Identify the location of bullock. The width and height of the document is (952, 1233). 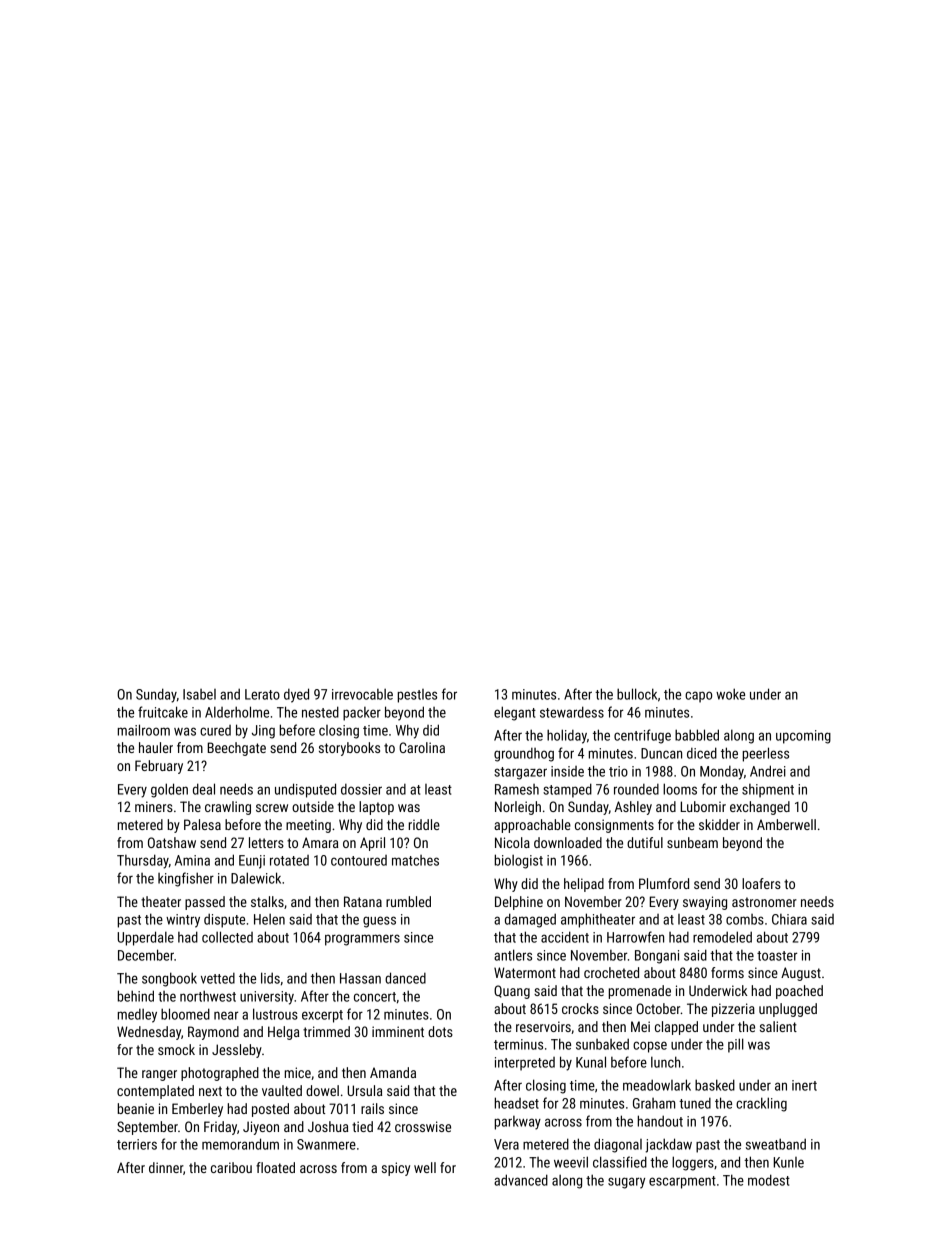
(637, 694).
